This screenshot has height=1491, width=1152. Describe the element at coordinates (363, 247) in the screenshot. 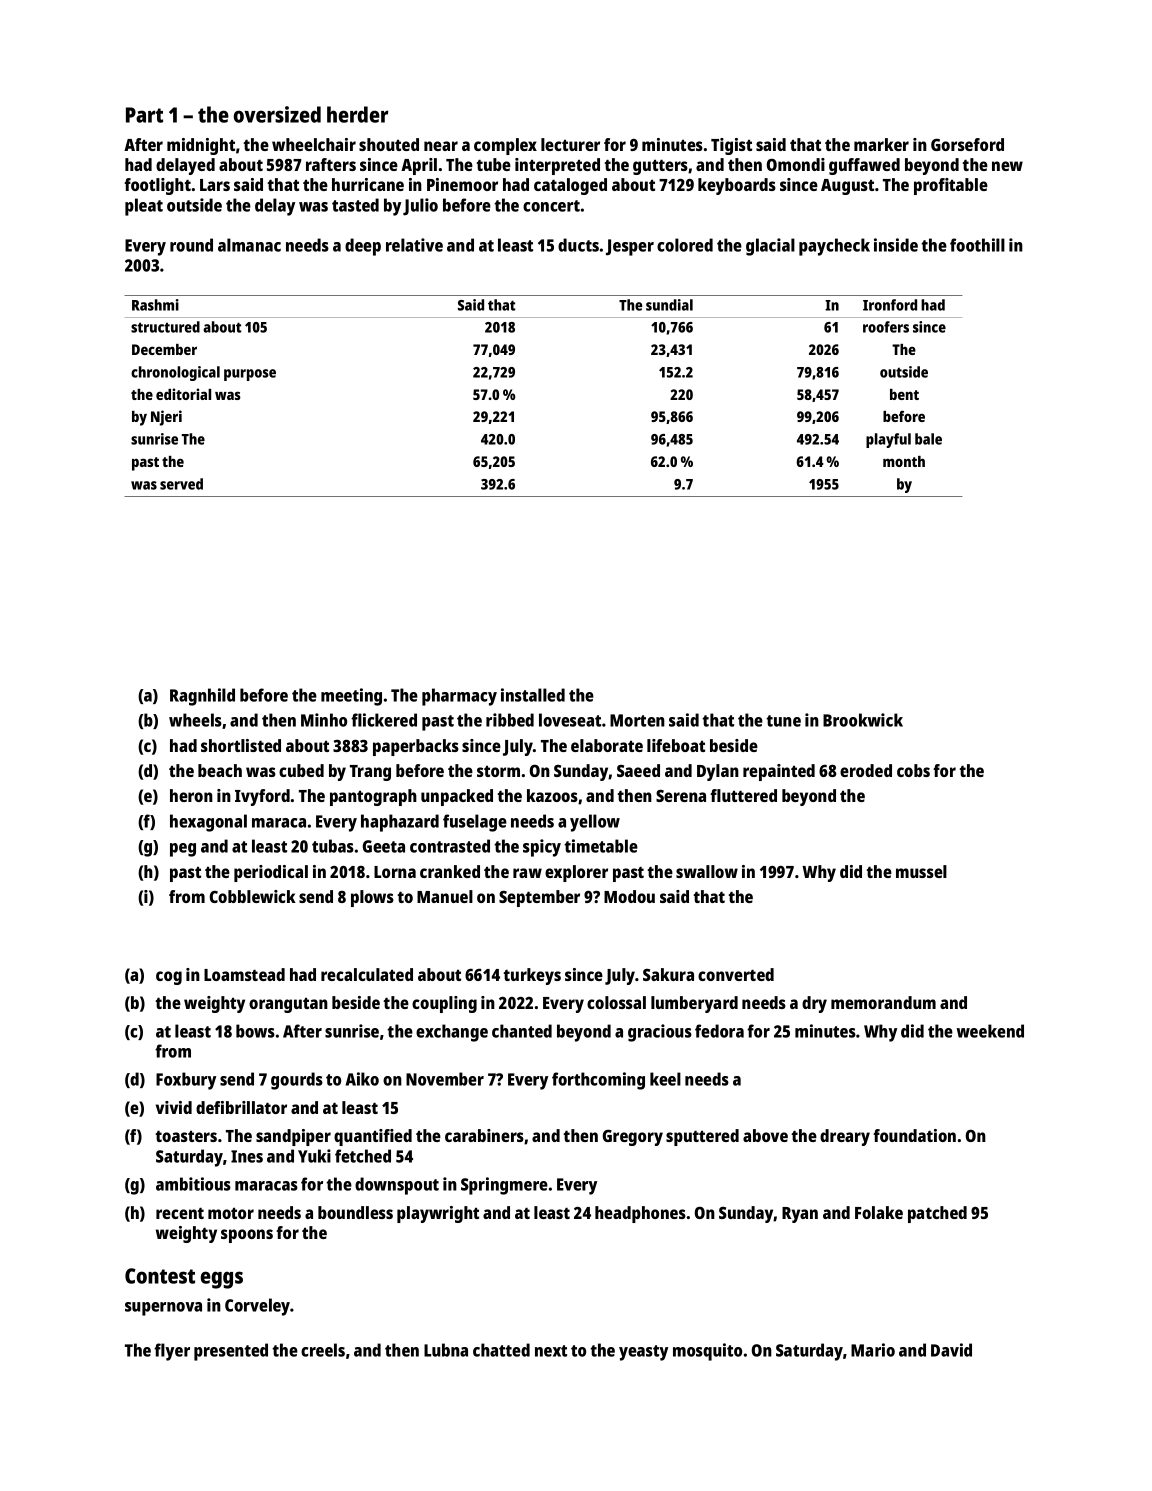

I see `deep` at that location.
